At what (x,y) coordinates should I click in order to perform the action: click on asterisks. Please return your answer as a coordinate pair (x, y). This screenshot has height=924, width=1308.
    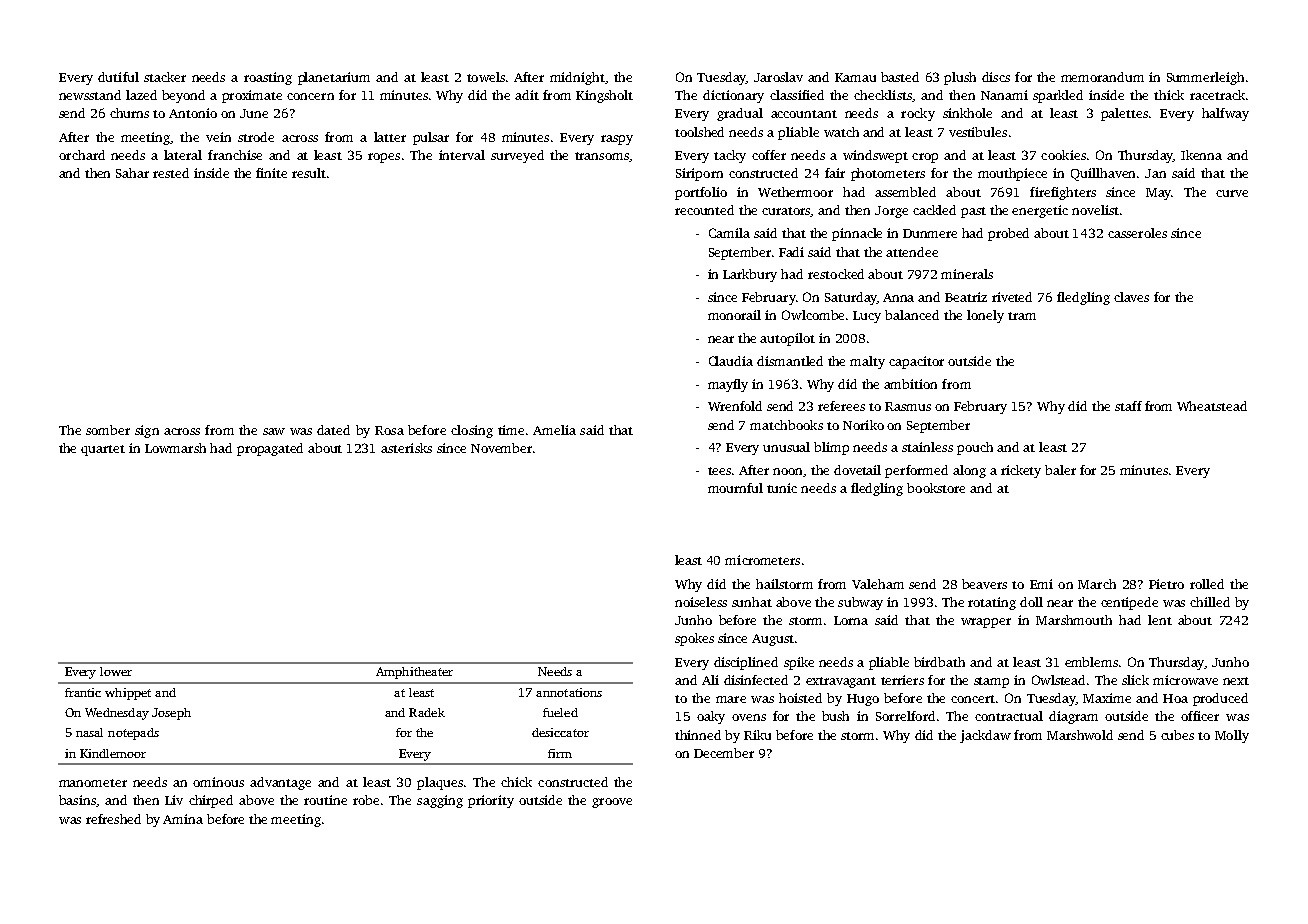
    Looking at the image, I should click on (406, 448).
